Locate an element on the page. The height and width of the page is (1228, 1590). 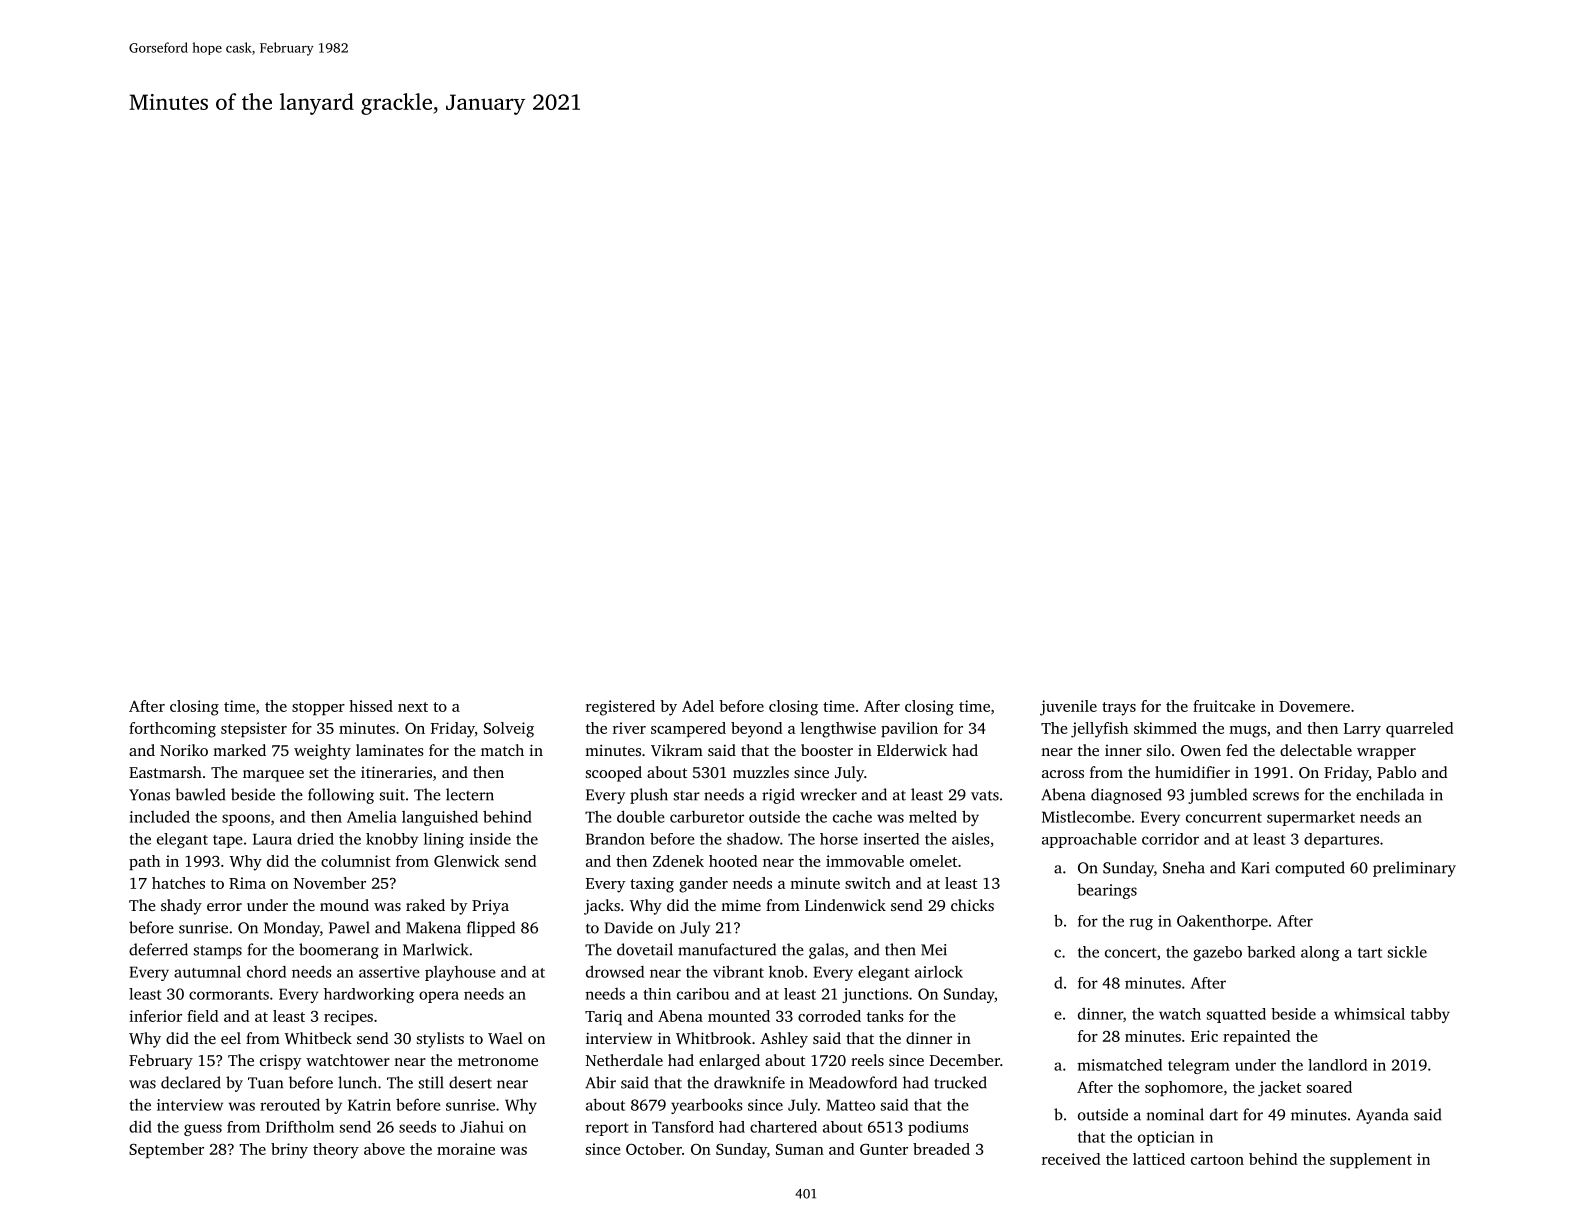
landlord is located at coordinates (1337, 1065).
